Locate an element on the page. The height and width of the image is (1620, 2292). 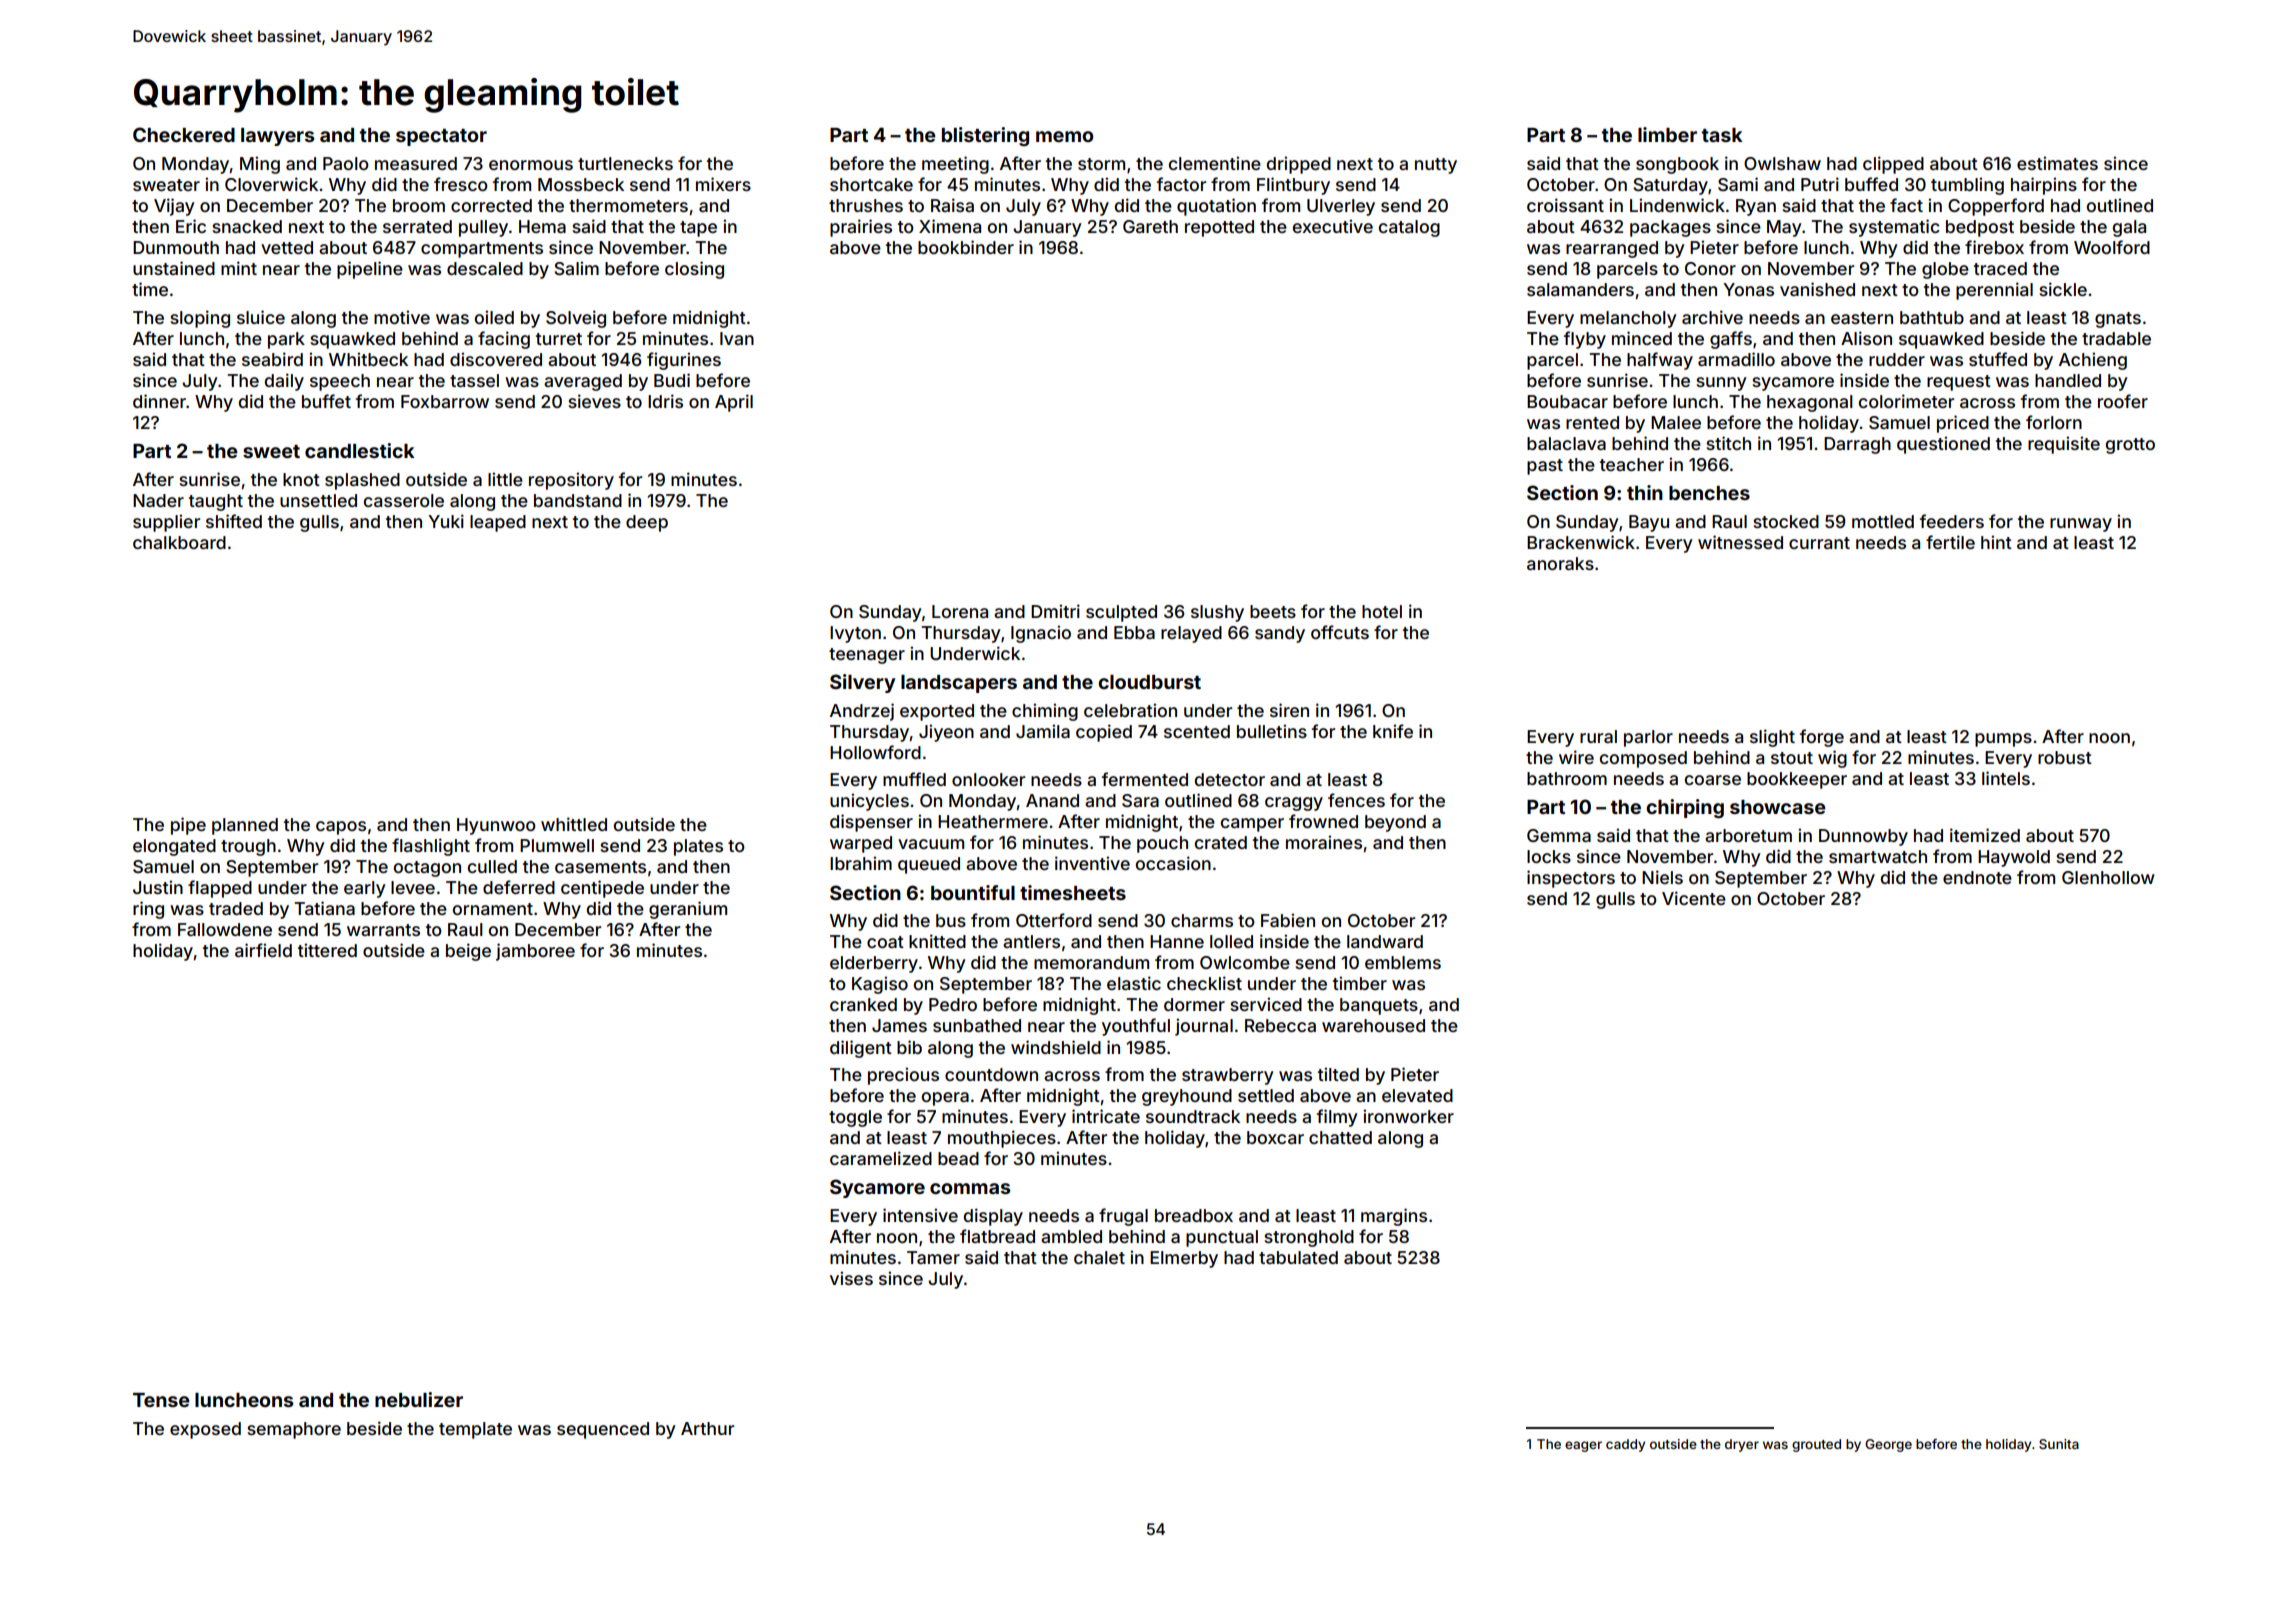
onlooker is located at coordinates (988, 779).
